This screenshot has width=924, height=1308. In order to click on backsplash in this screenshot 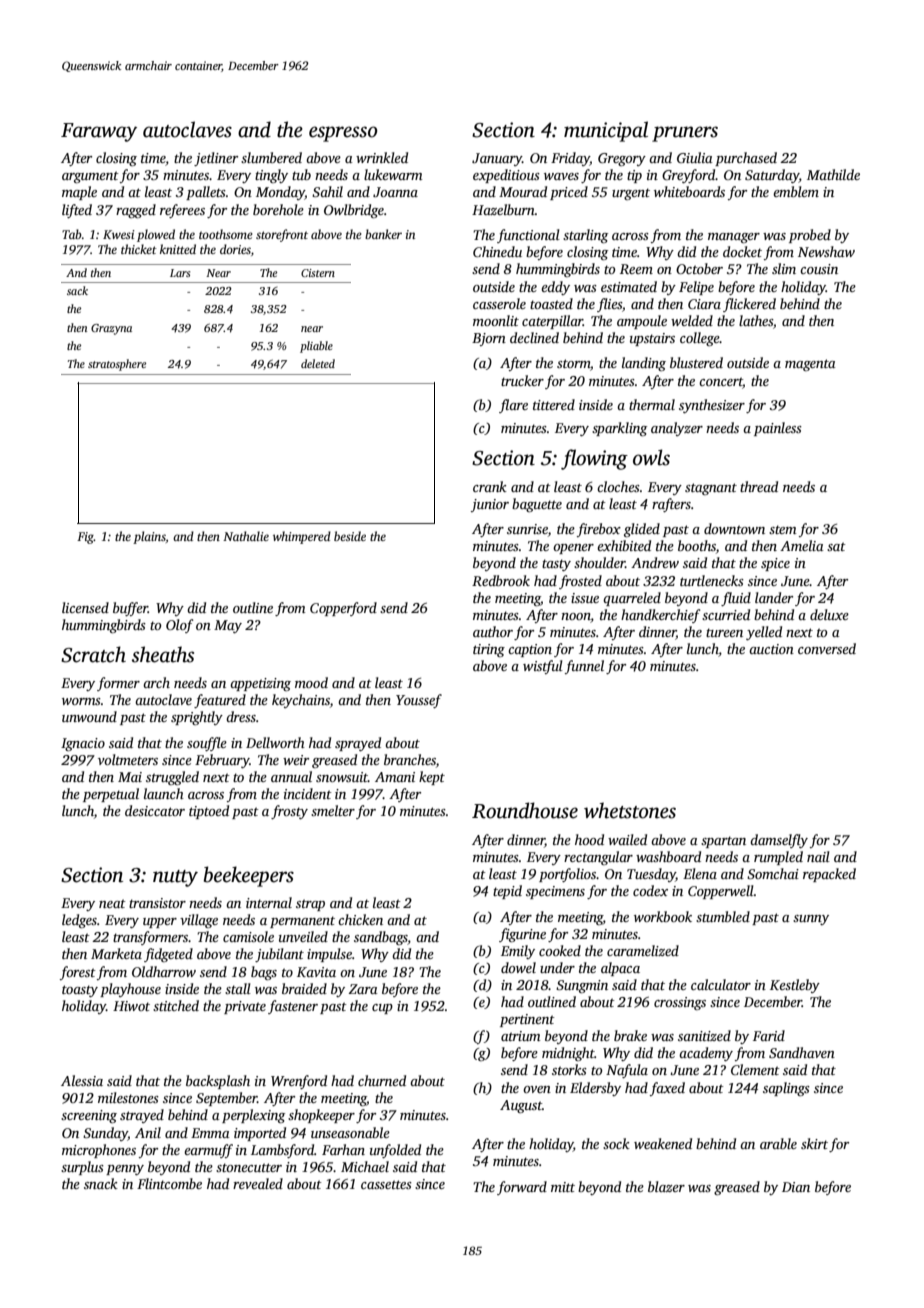, I will do `click(218, 1082)`.
